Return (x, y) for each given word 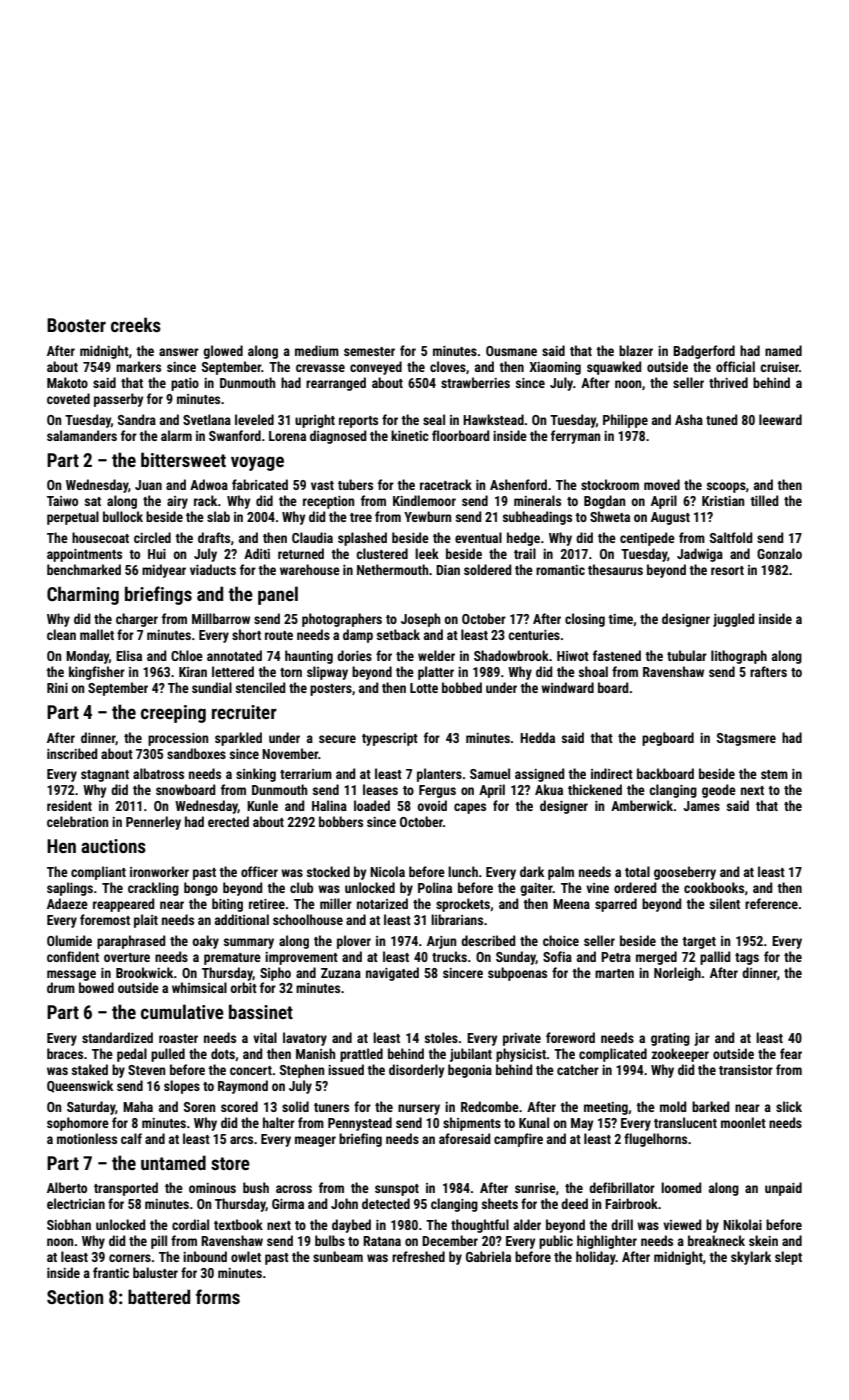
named (783, 350)
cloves (448, 366)
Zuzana (341, 973)
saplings (70, 889)
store (230, 1163)
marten (614, 973)
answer (179, 352)
